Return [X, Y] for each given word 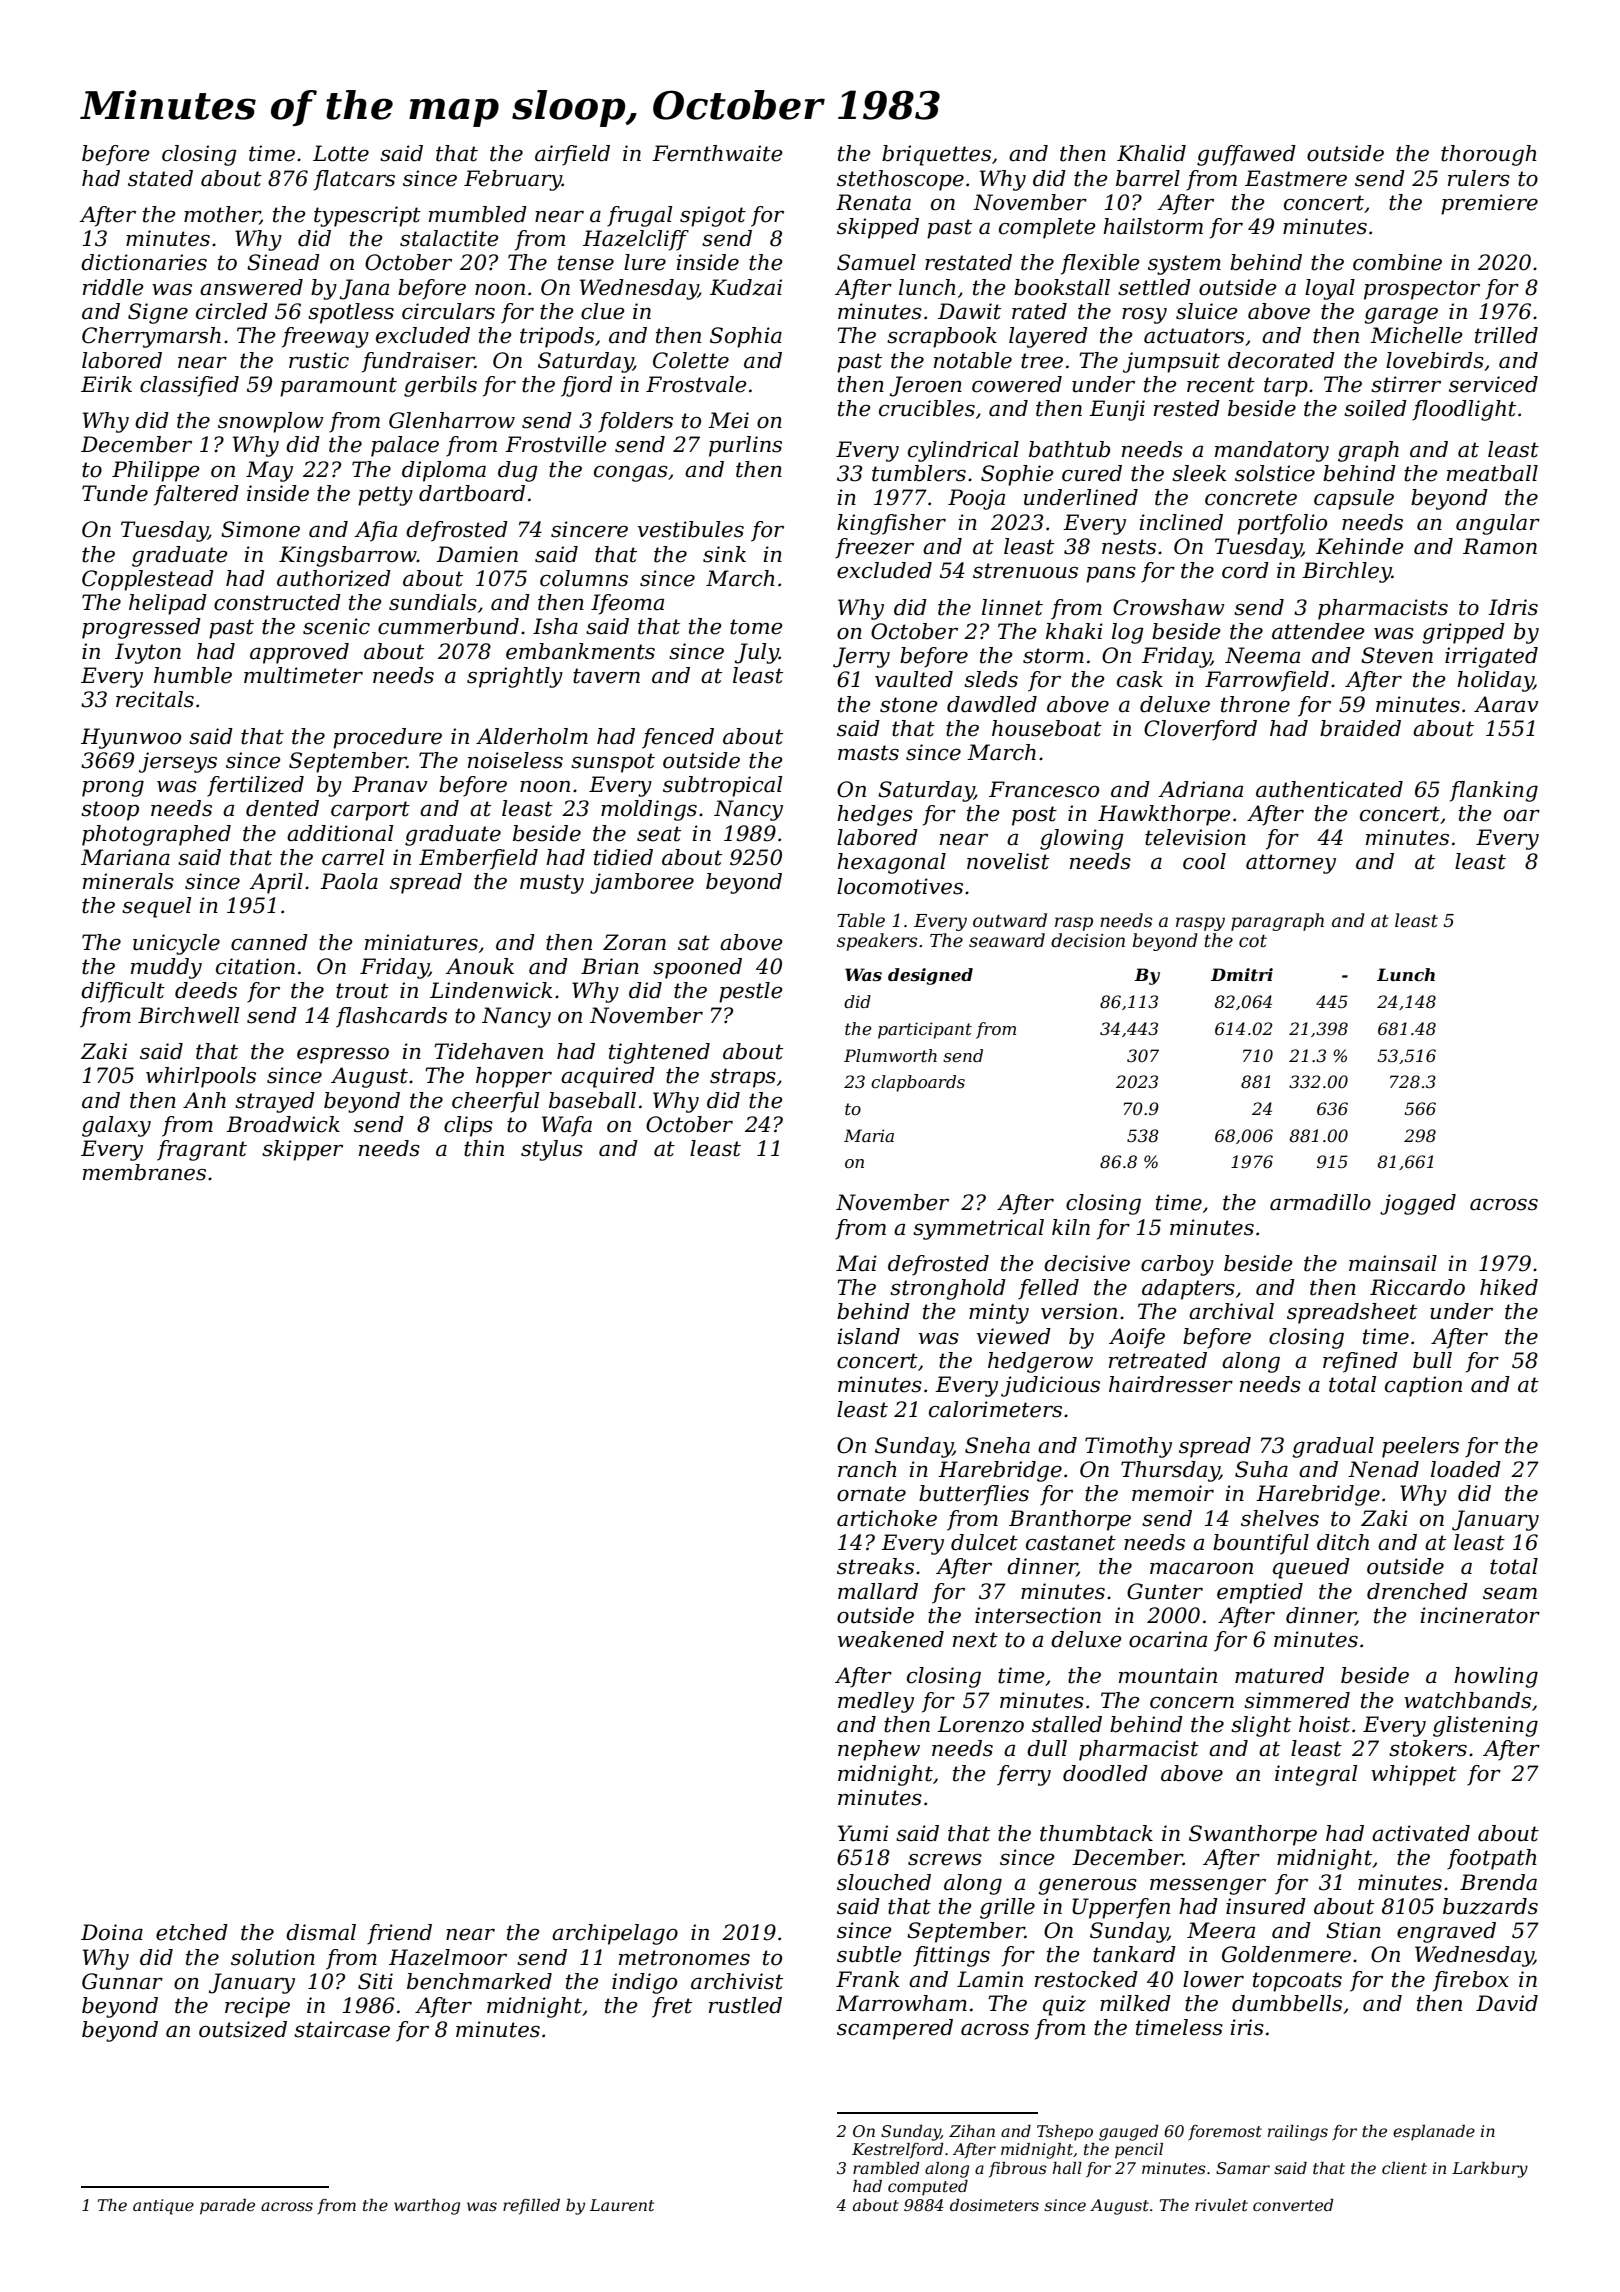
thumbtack [1096, 1833]
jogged [1418, 1204]
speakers [877, 942]
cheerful [495, 1102]
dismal [321, 1932]
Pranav [390, 784]
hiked [1509, 1287]
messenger [1208, 1886]
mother [222, 215]
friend [399, 1934]
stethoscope [900, 180]
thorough [1489, 155]
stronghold [948, 1289]
